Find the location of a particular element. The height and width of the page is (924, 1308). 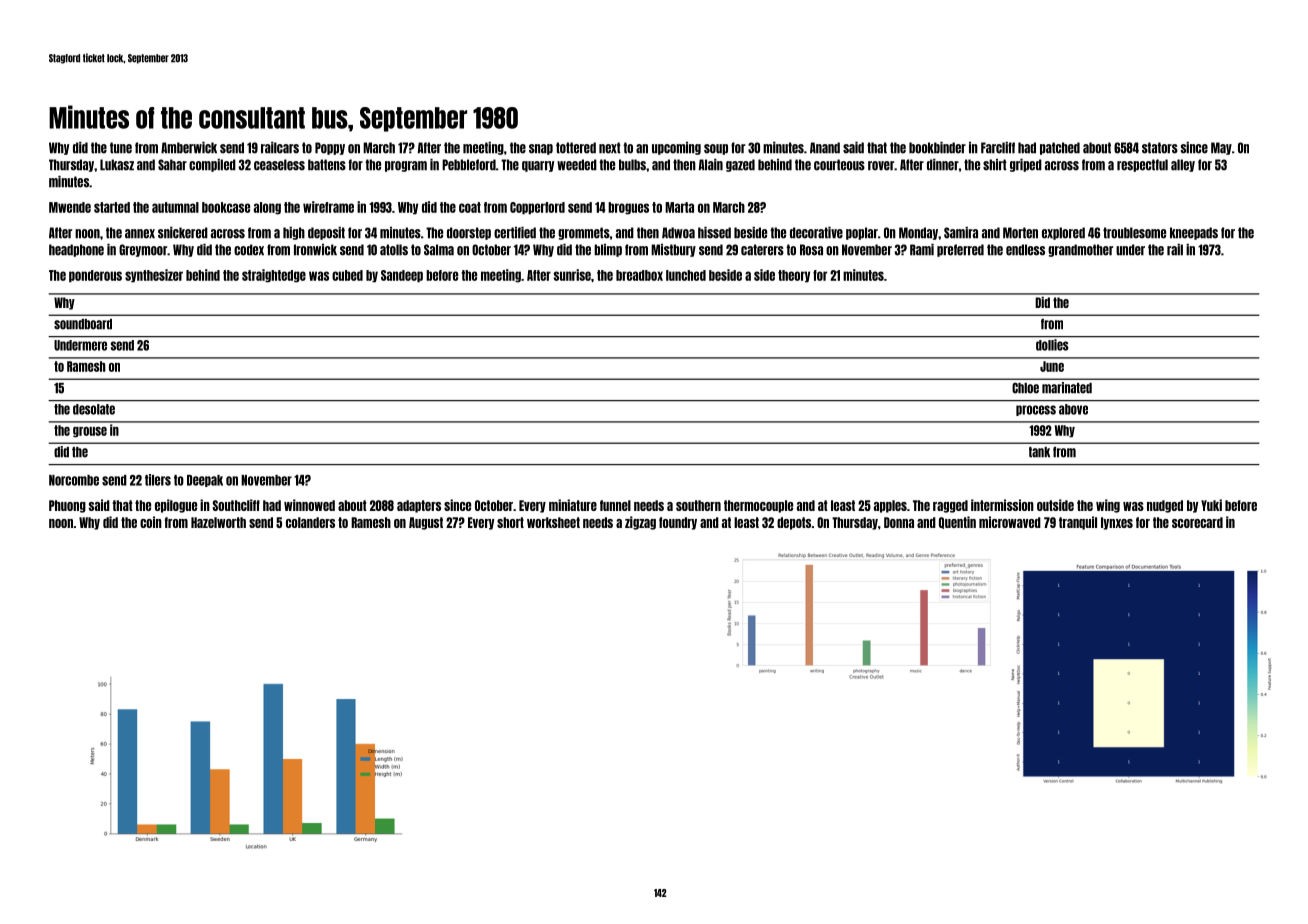

bookbinder is located at coordinates (937, 148).
